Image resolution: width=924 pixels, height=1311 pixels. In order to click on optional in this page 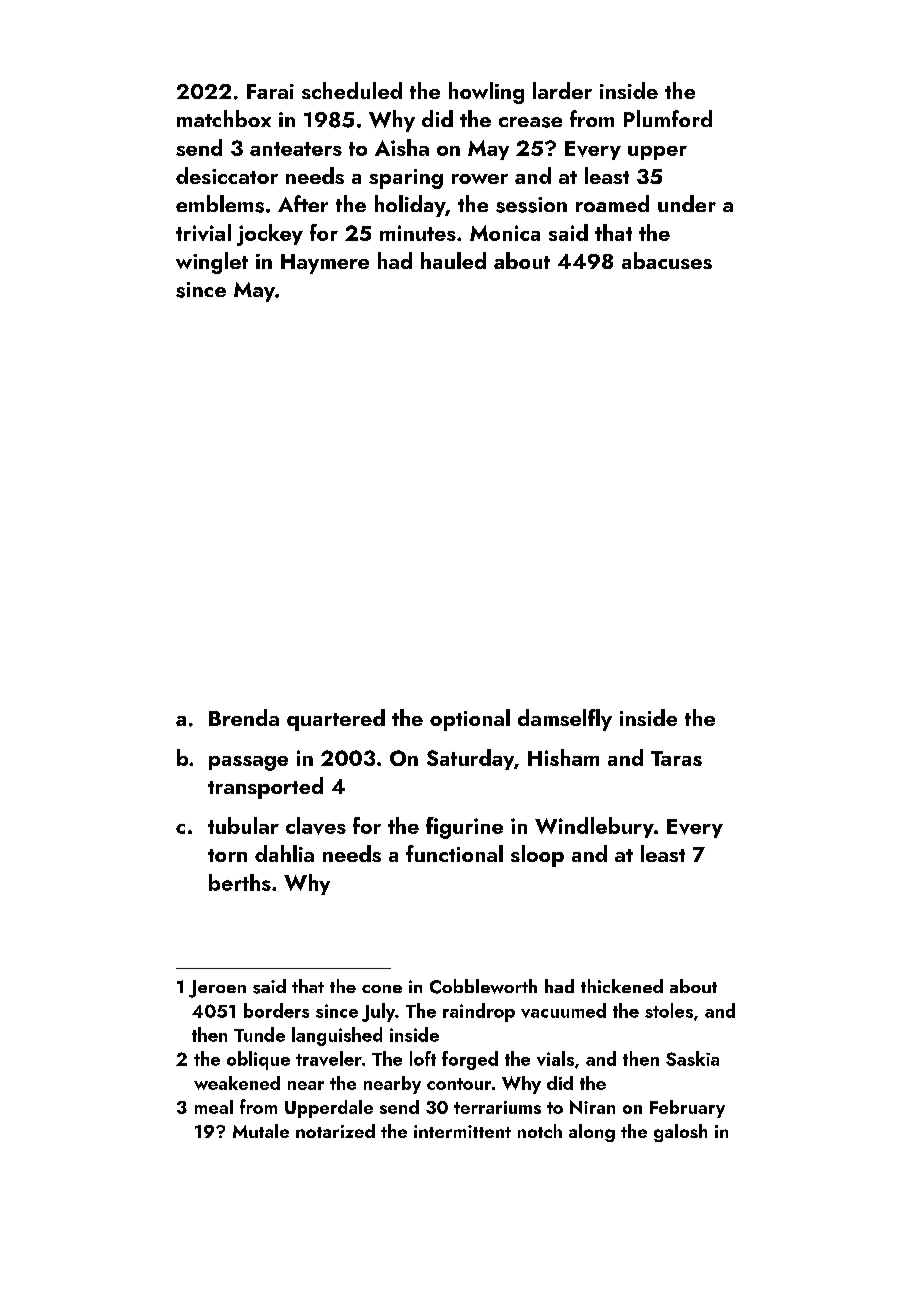, I will do `click(470, 720)`.
